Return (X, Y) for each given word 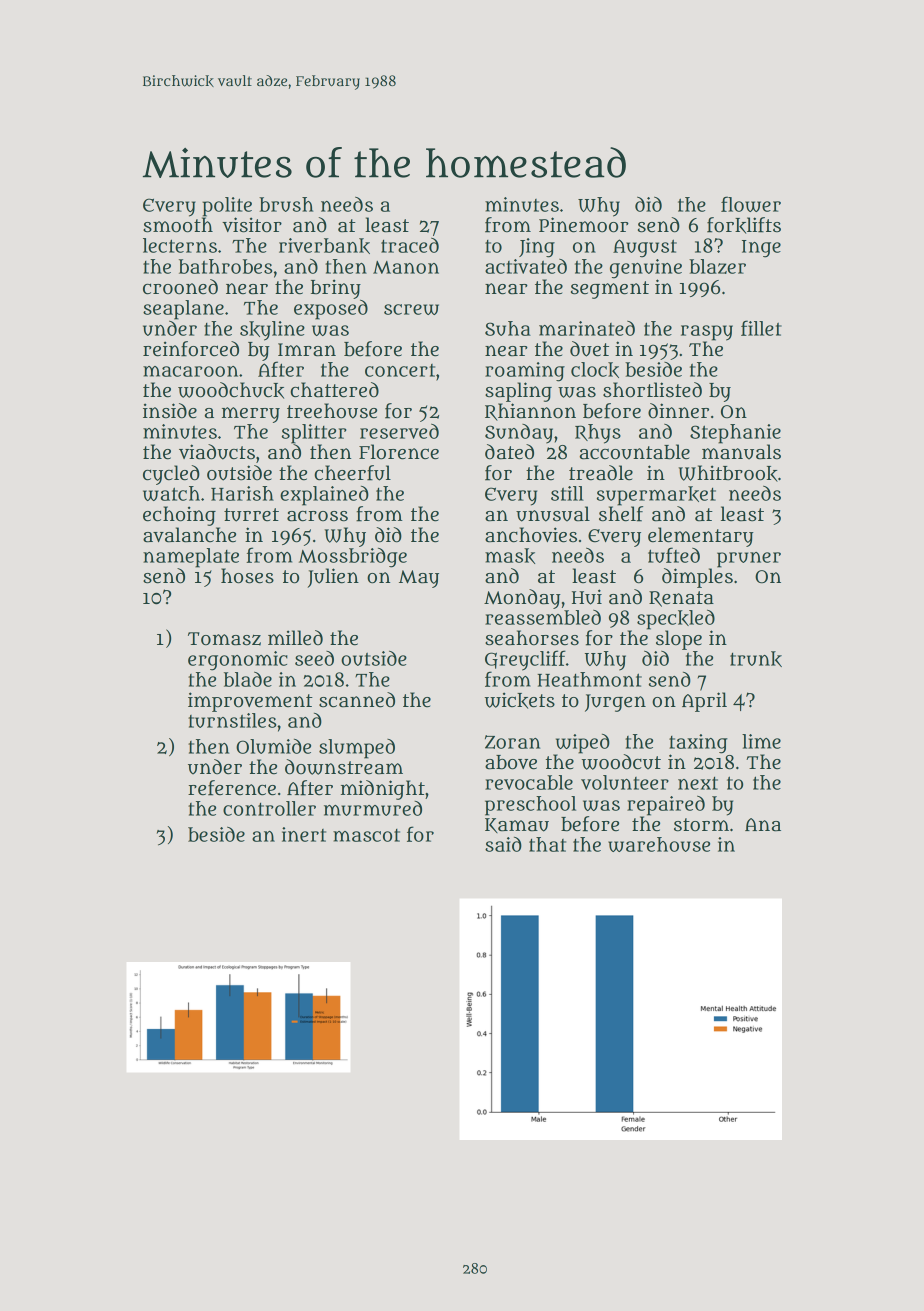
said (503, 844)
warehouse (659, 844)
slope (679, 640)
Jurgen (615, 703)
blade (248, 679)
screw (411, 309)
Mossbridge (353, 558)
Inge (761, 249)
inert (304, 834)
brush (286, 204)
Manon (406, 267)
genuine (646, 269)
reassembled (543, 617)
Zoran (512, 742)
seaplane (183, 310)
